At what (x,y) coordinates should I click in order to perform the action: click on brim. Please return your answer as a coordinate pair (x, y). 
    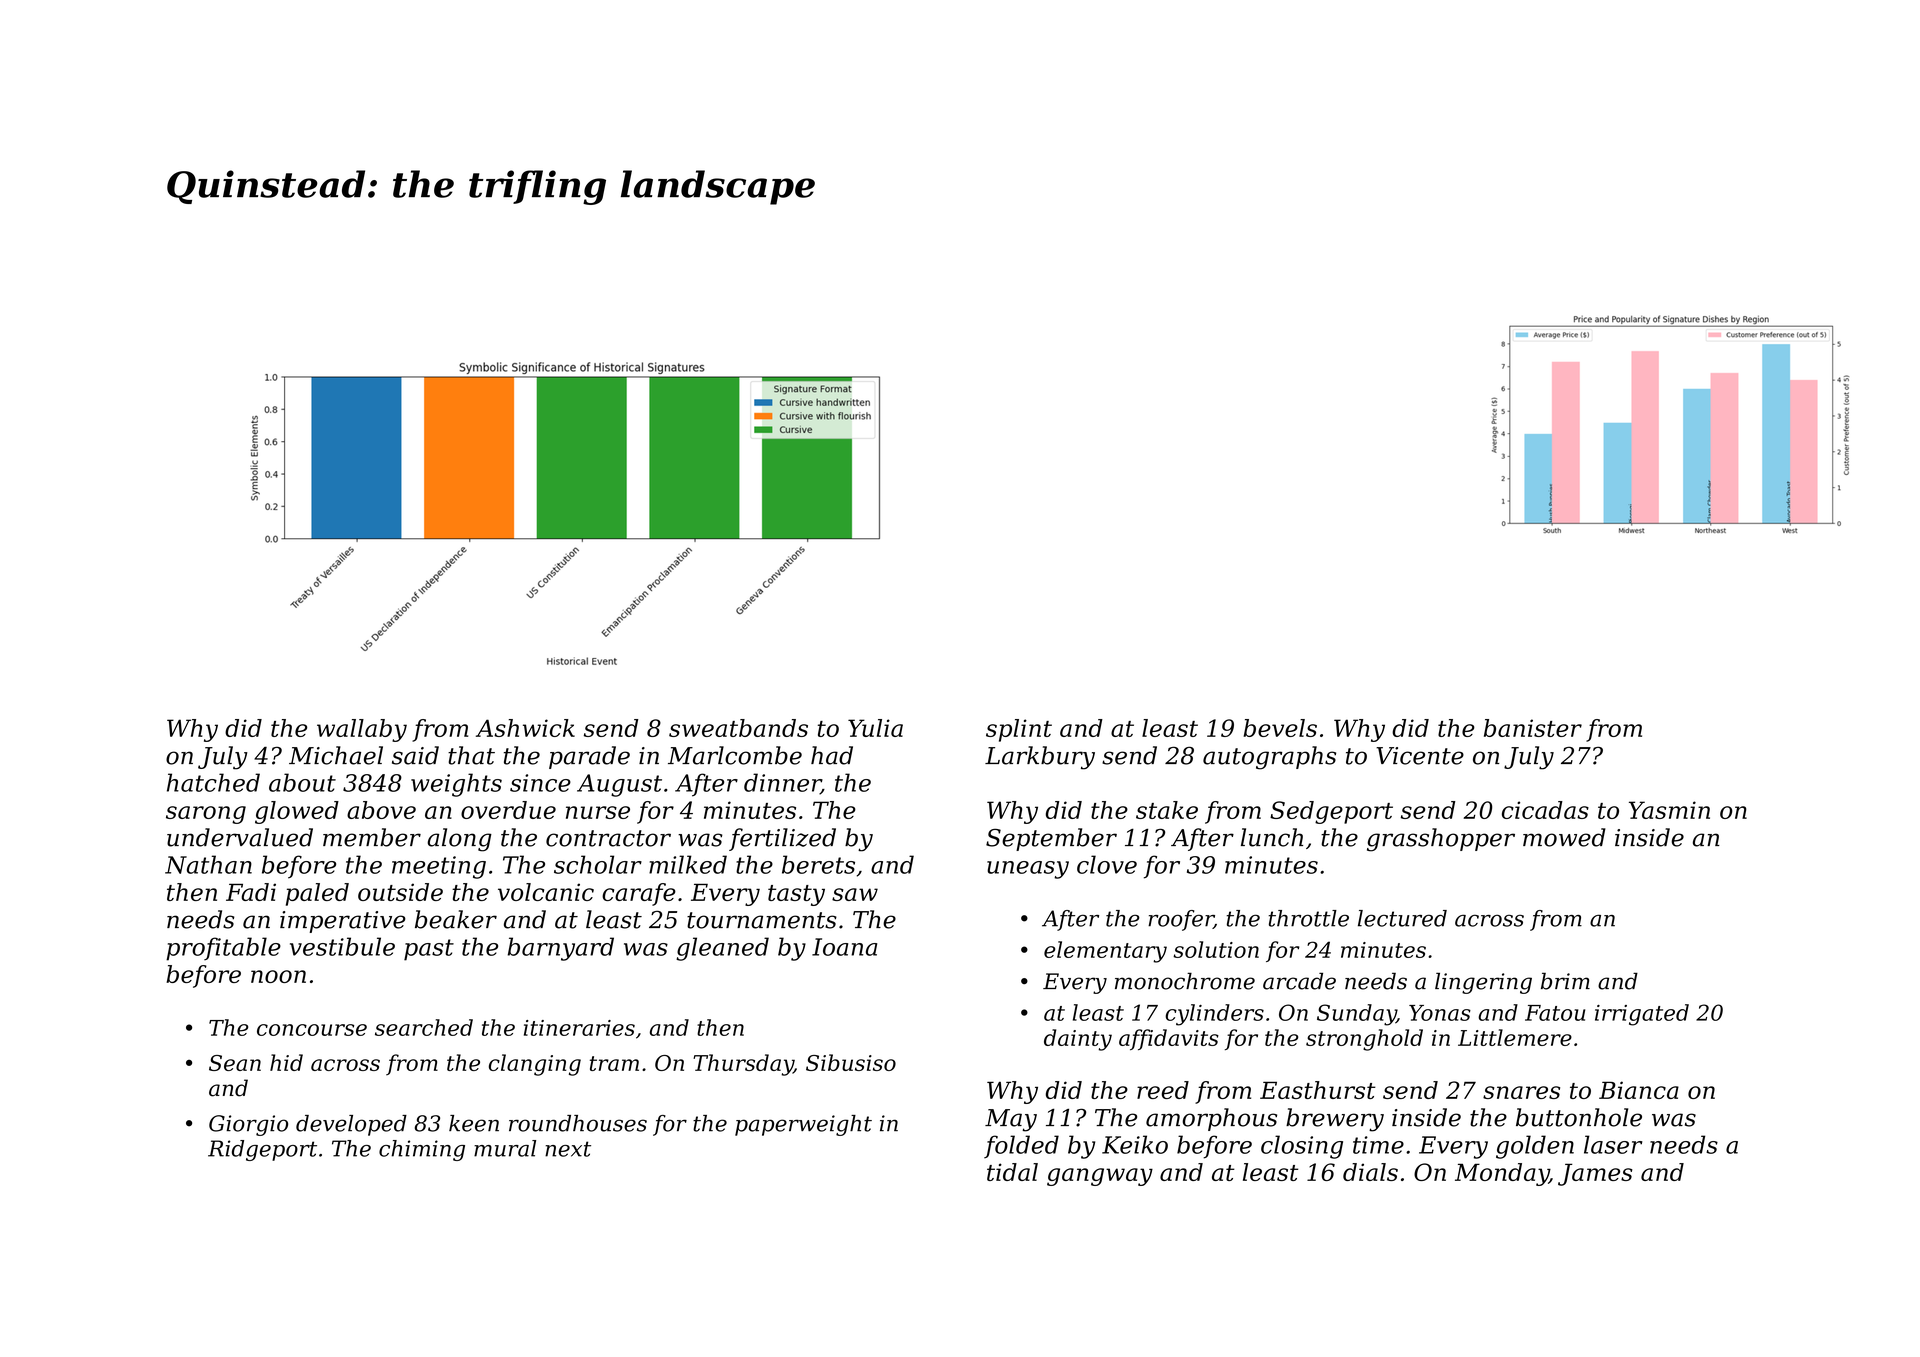
    Looking at the image, I should click on (1565, 981).
